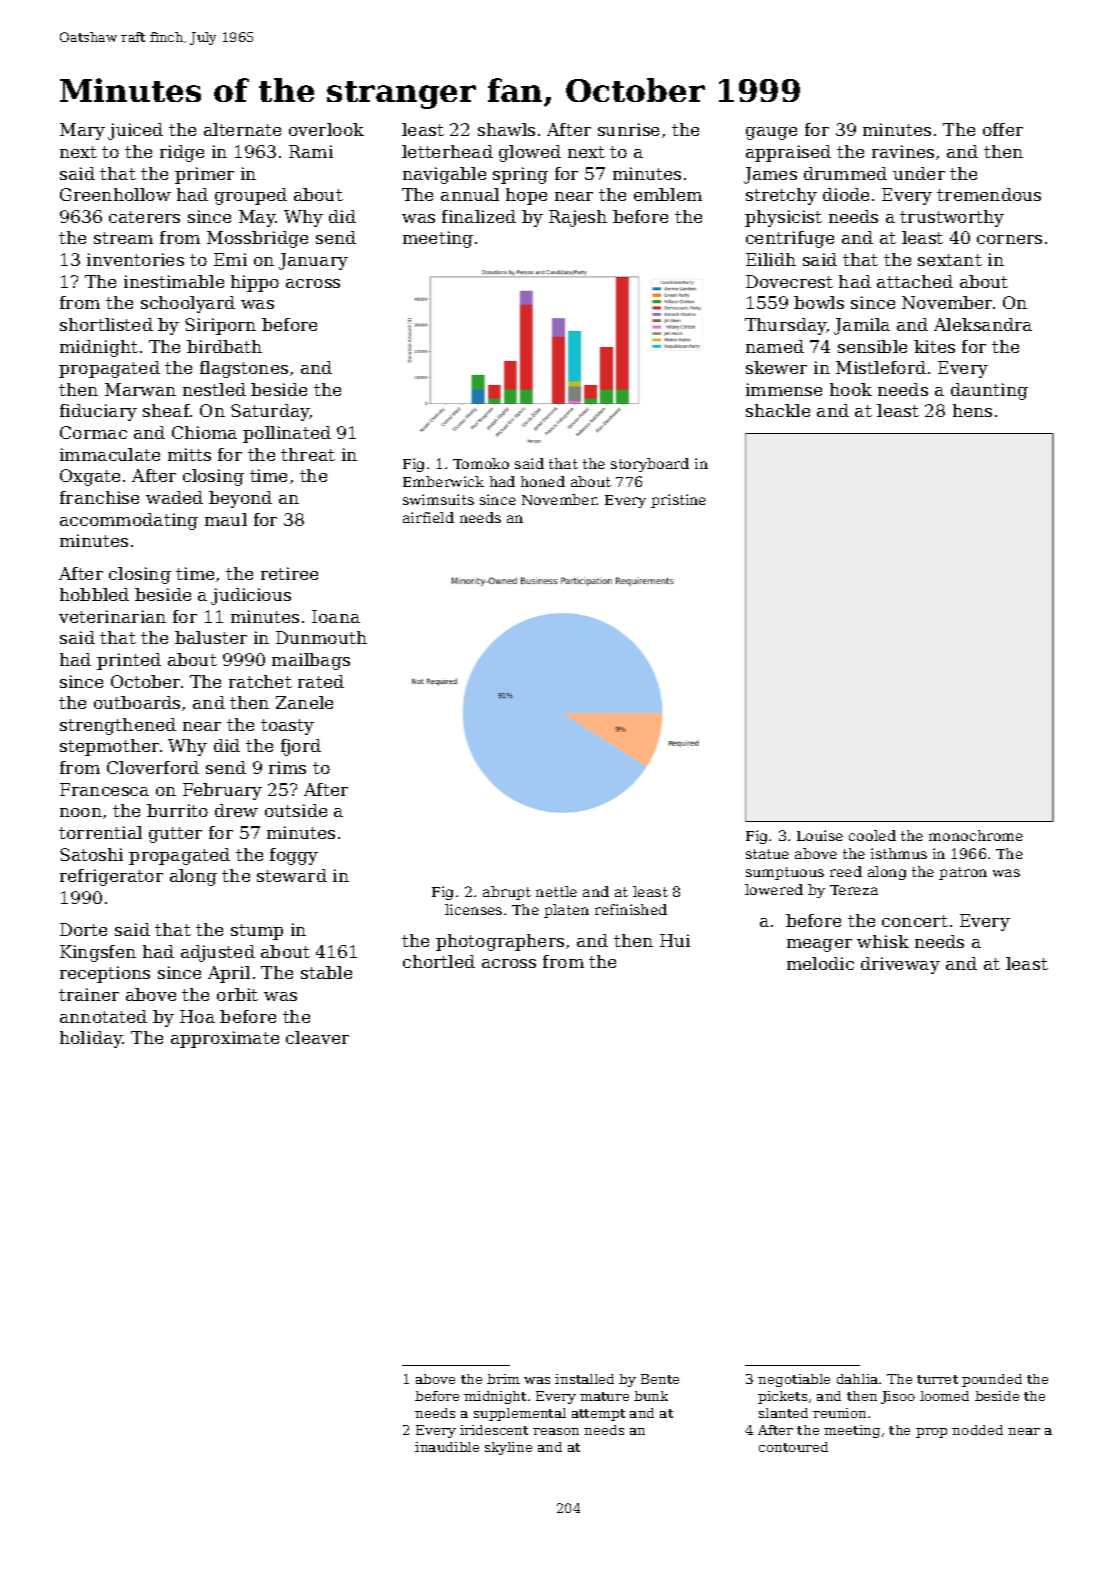 This document has width=1113, height=1574. I want to click on Cormac, so click(93, 432).
